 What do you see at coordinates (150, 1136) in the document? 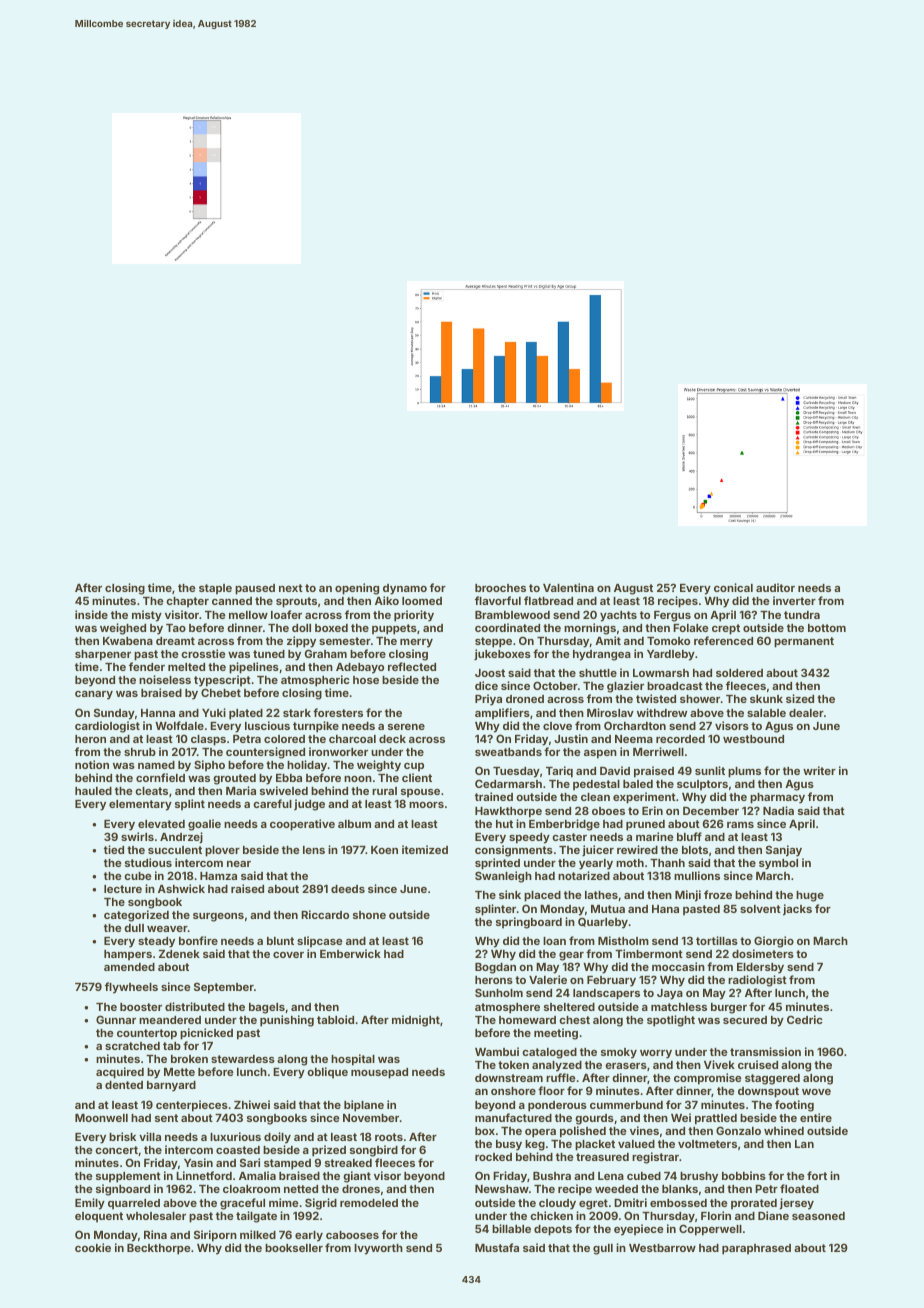
I see `villa` at bounding box center [150, 1136].
